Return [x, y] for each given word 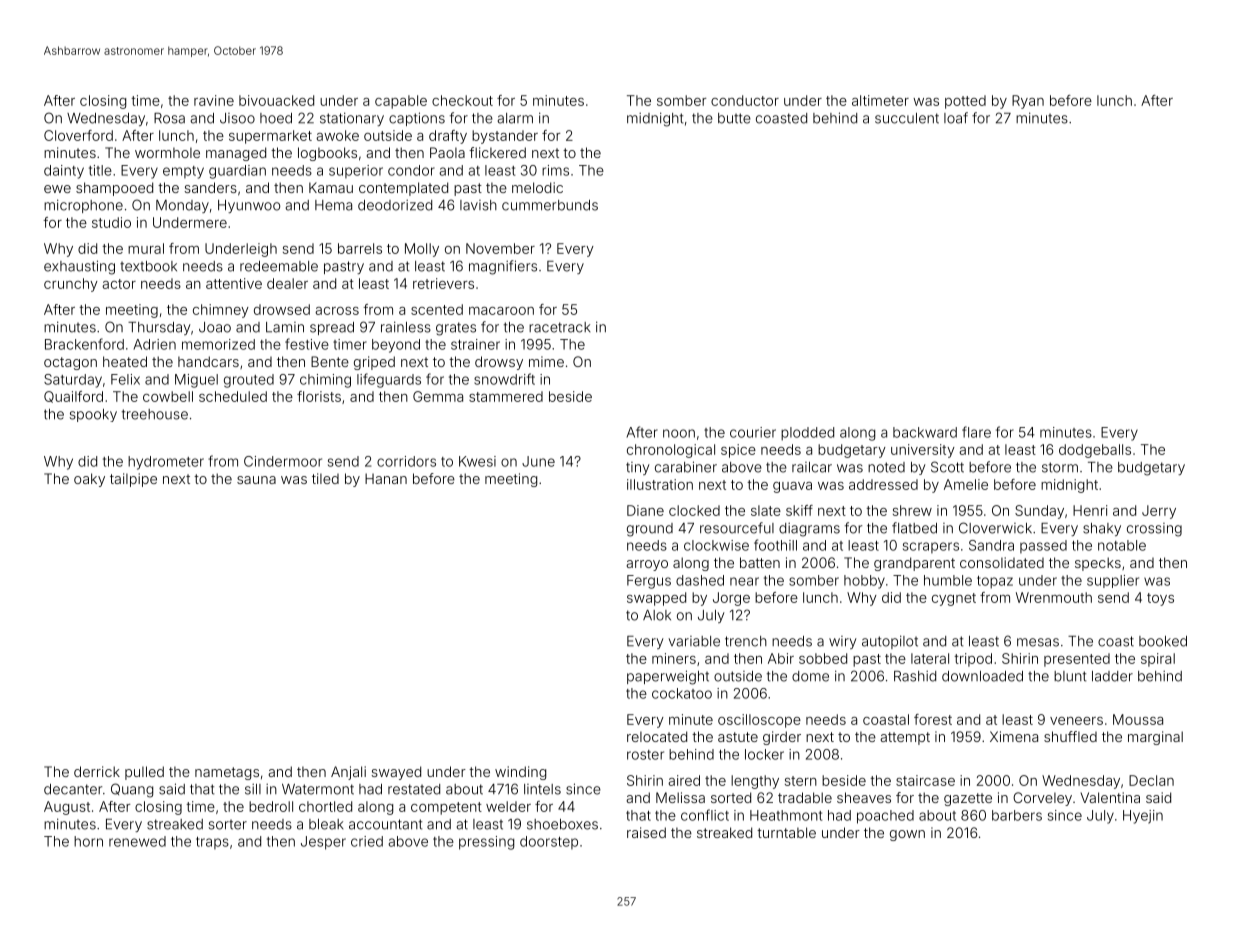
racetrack [559, 327]
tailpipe [133, 480]
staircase [925, 780]
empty [183, 172]
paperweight [668, 677]
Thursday [159, 328]
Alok [657, 615]
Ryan [1028, 102]
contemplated [403, 189]
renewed [137, 841]
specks [1098, 564]
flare [976, 432]
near [744, 581]
